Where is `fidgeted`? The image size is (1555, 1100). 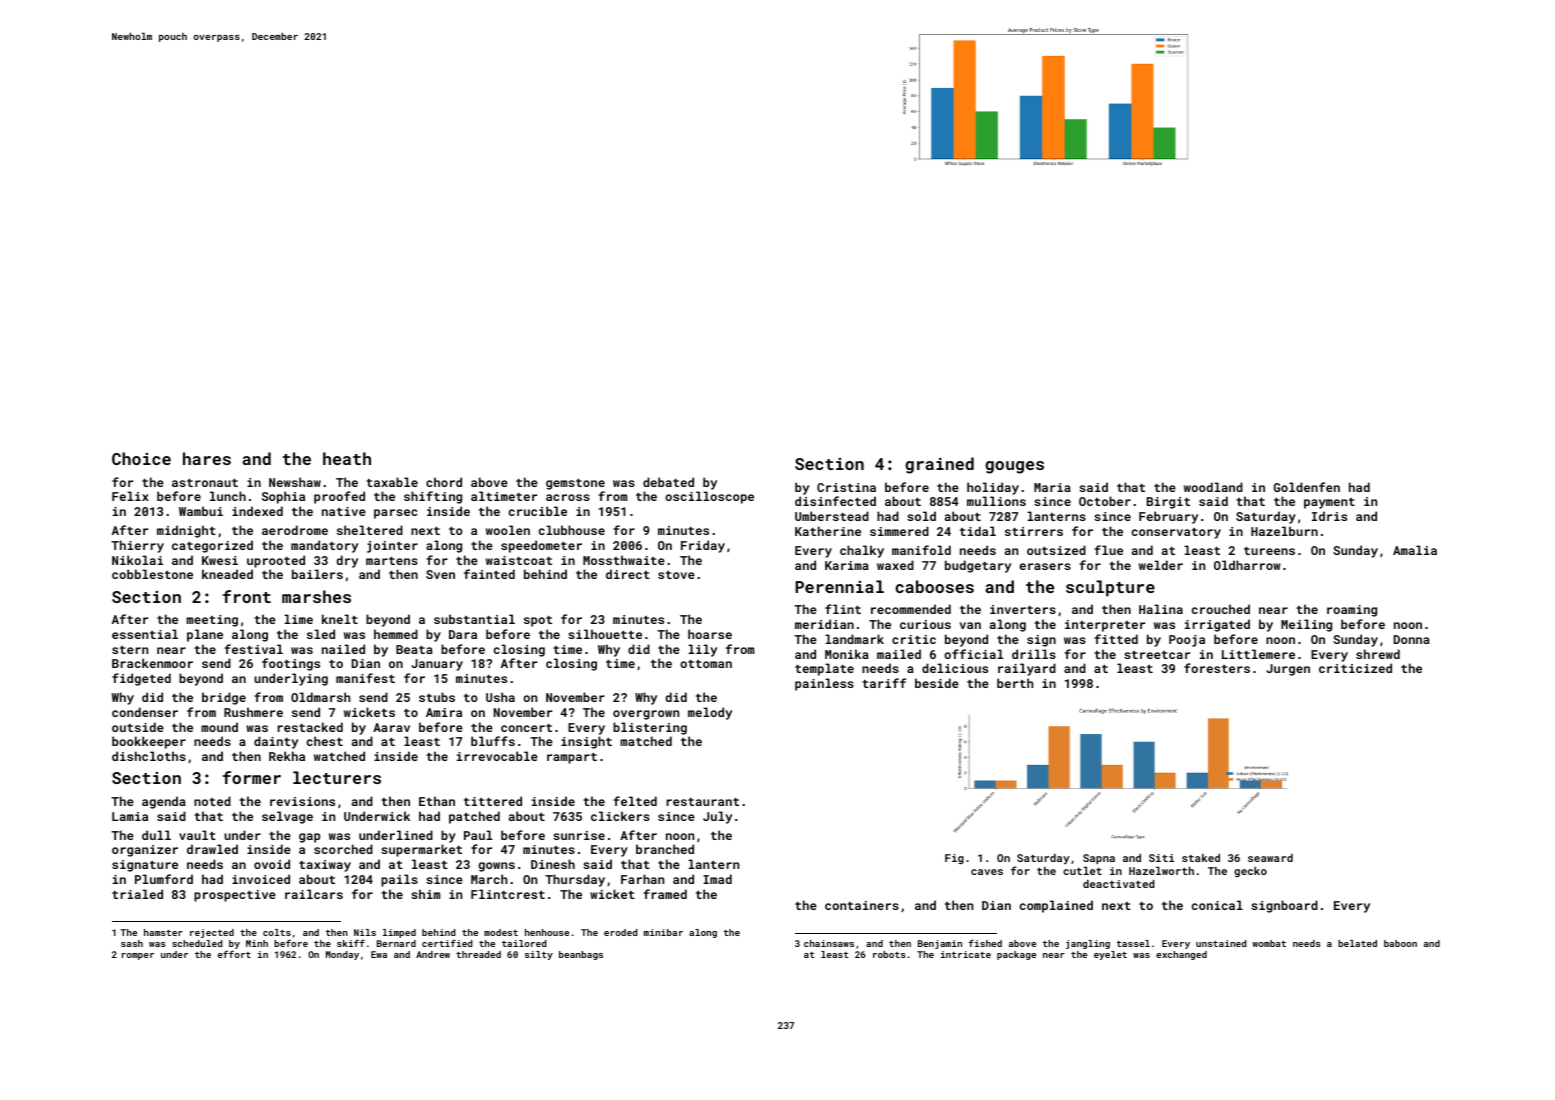
fidgeted is located at coordinates (141, 679).
